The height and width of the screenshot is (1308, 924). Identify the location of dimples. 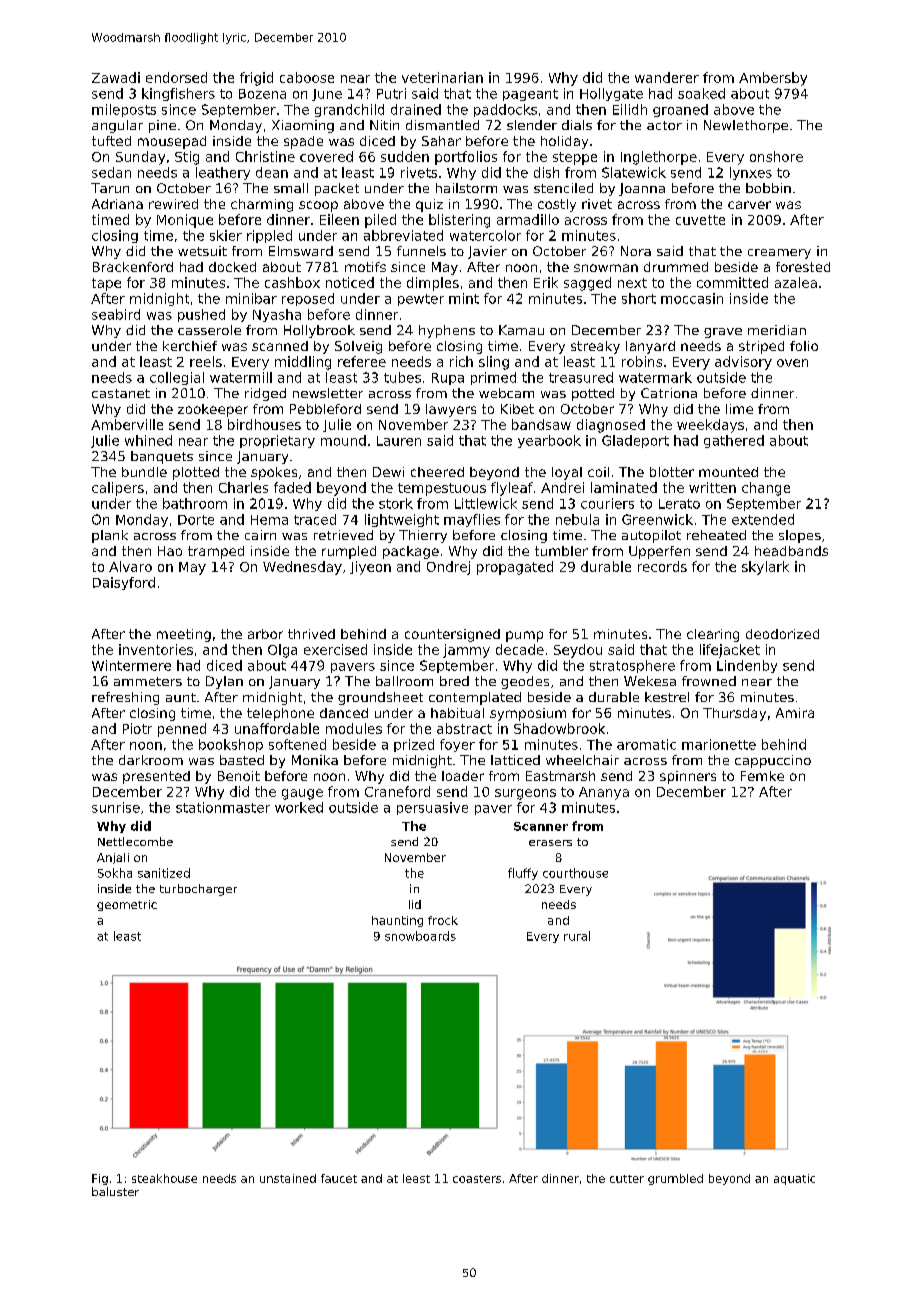
(433, 284).
